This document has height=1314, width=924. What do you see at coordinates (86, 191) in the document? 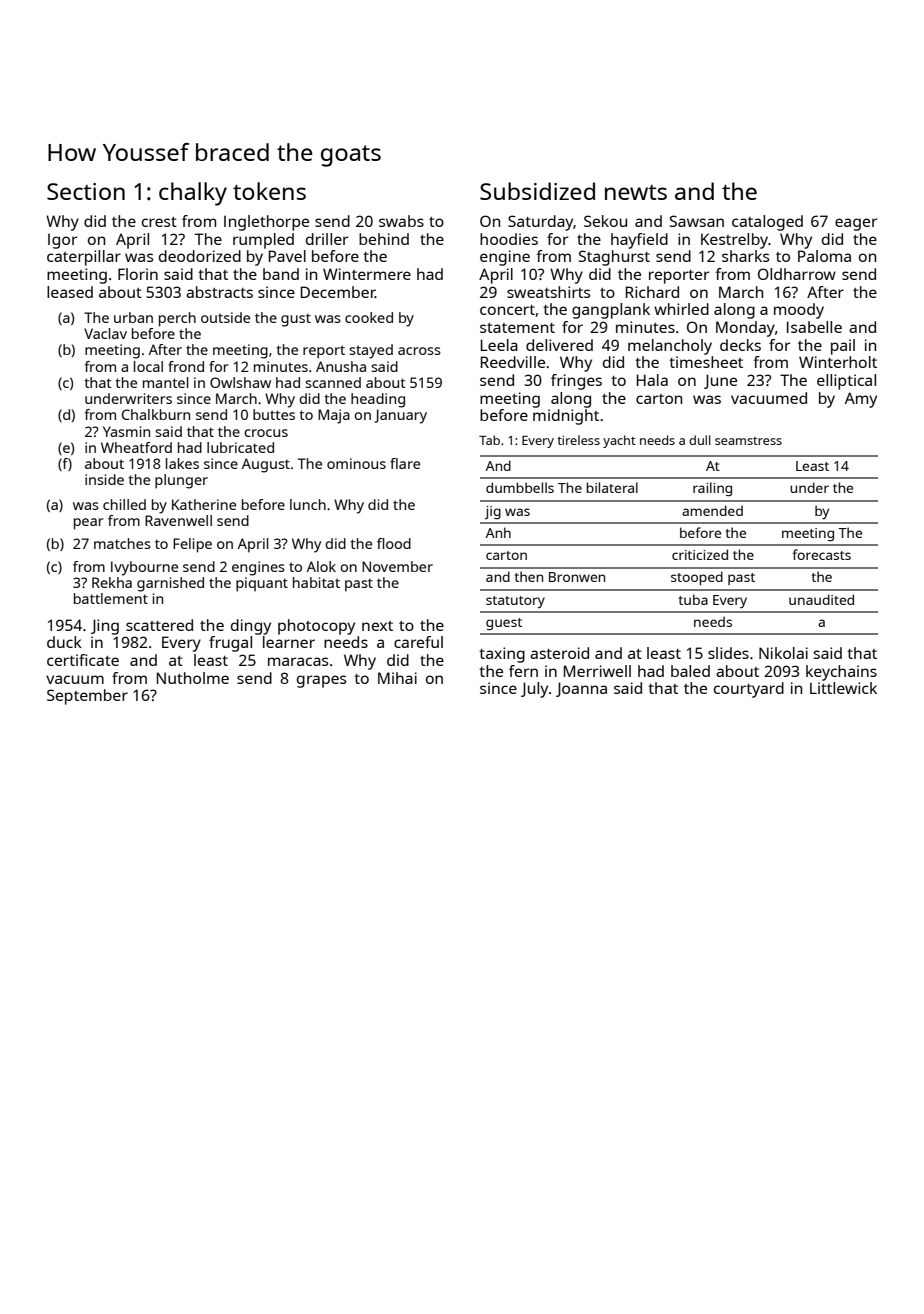
I see `Section` at bounding box center [86, 191].
